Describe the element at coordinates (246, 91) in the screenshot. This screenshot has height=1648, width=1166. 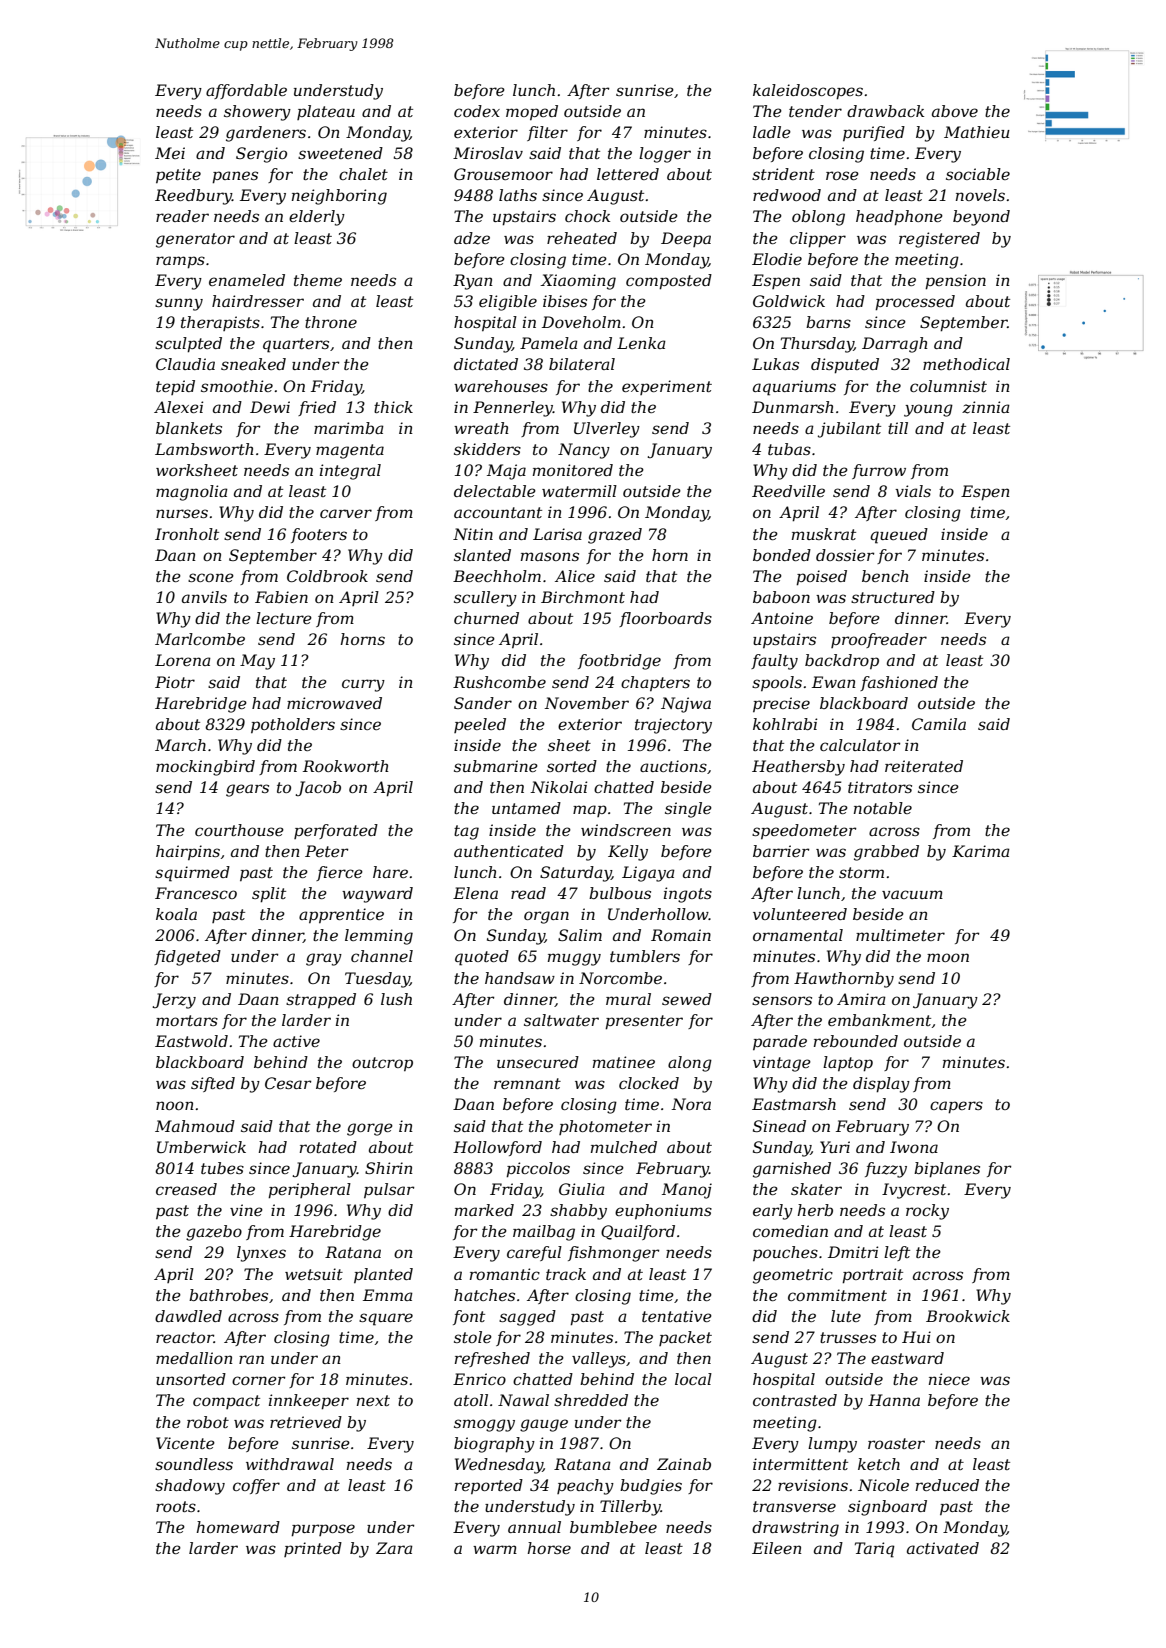
I see `affordable` at that location.
